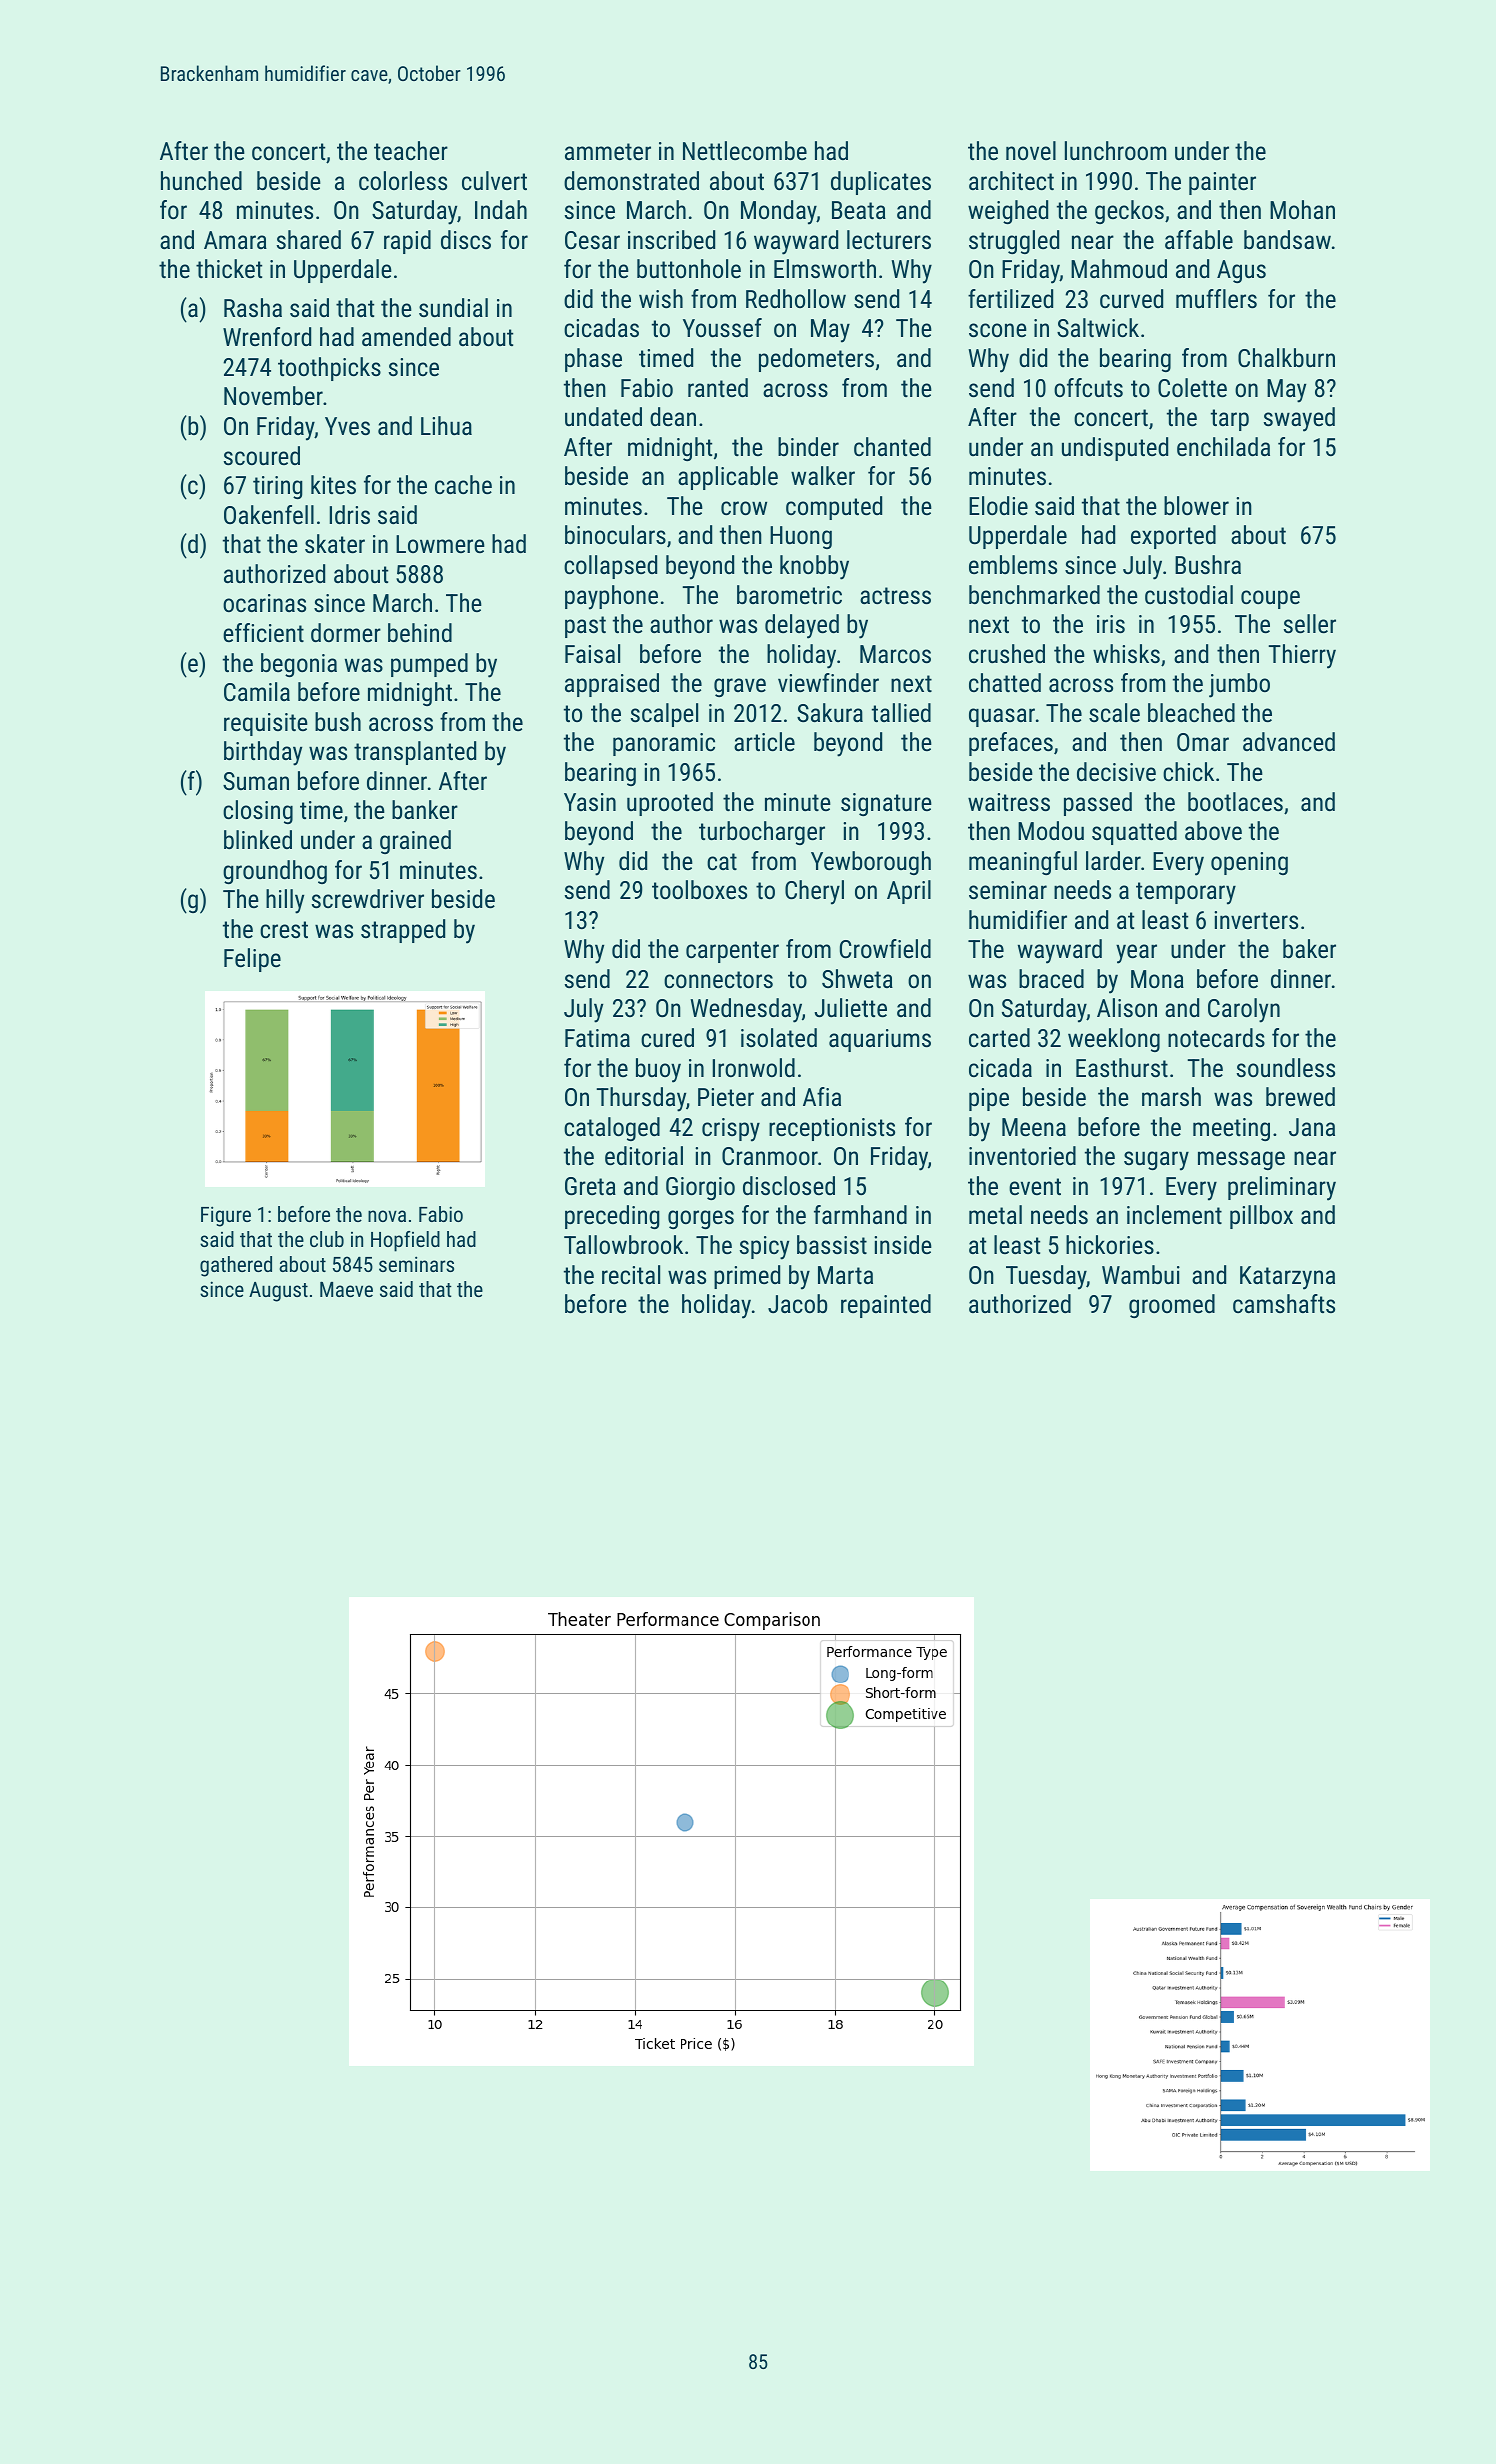 The image size is (1496, 2464). Describe the element at coordinates (262, 455) in the page. I see `scoured` at that location.
